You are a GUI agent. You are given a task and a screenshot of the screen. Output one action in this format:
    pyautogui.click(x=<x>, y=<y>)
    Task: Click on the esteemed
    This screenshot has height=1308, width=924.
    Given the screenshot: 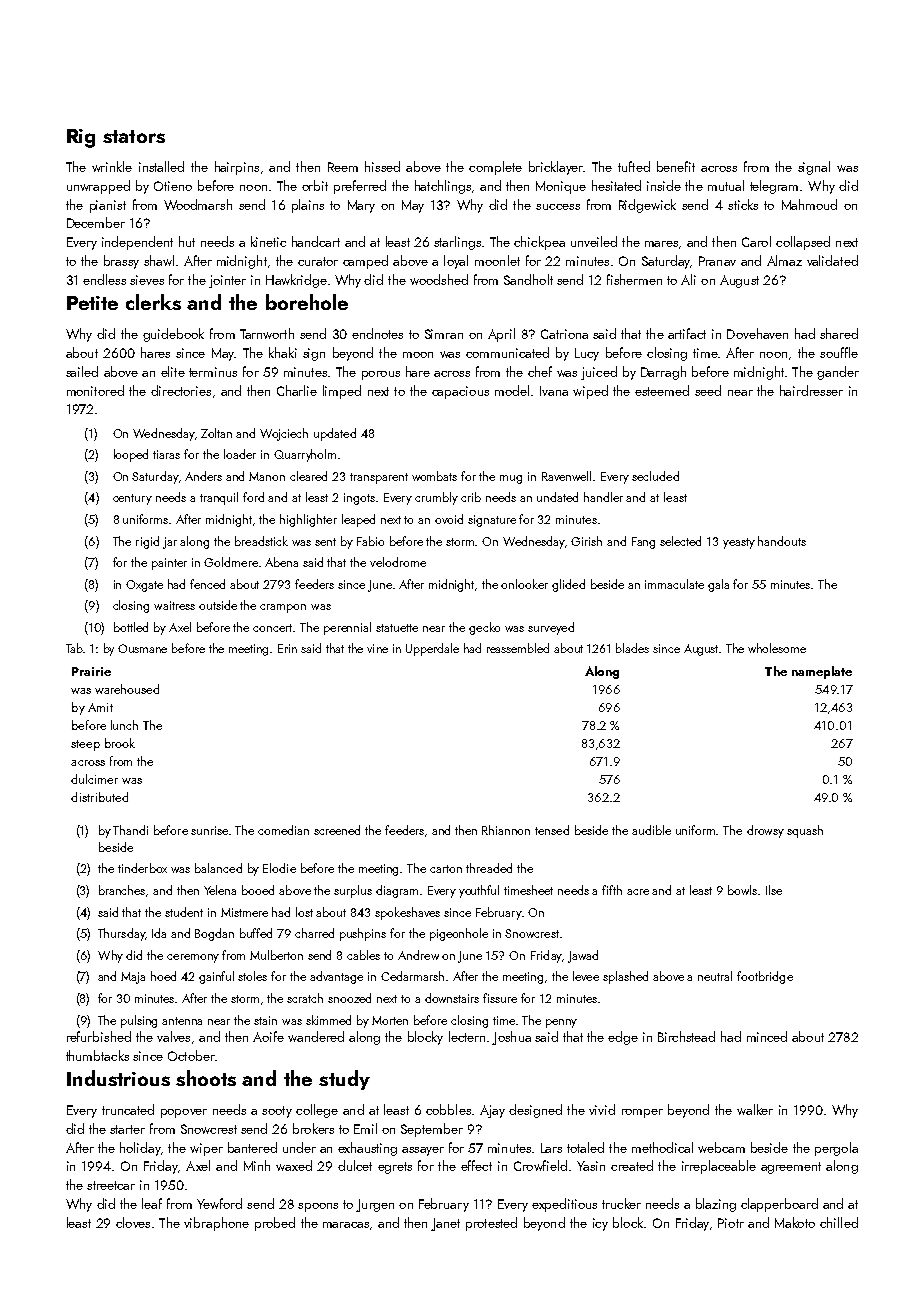 What is the action you would take?
    pyautogui.click(x=662, y=390)
